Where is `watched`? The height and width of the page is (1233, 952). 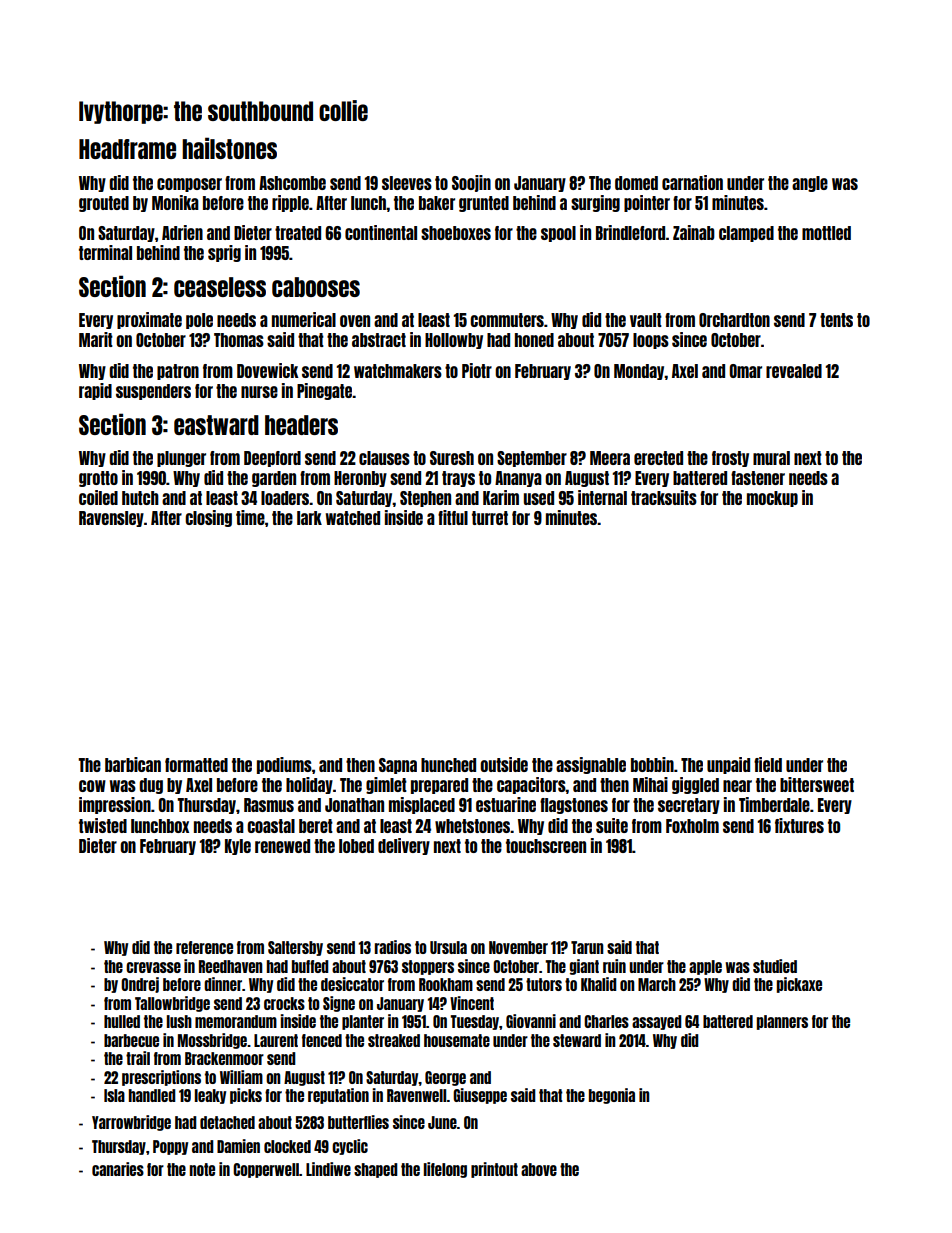 watched is located at coordinates (353, 518).
